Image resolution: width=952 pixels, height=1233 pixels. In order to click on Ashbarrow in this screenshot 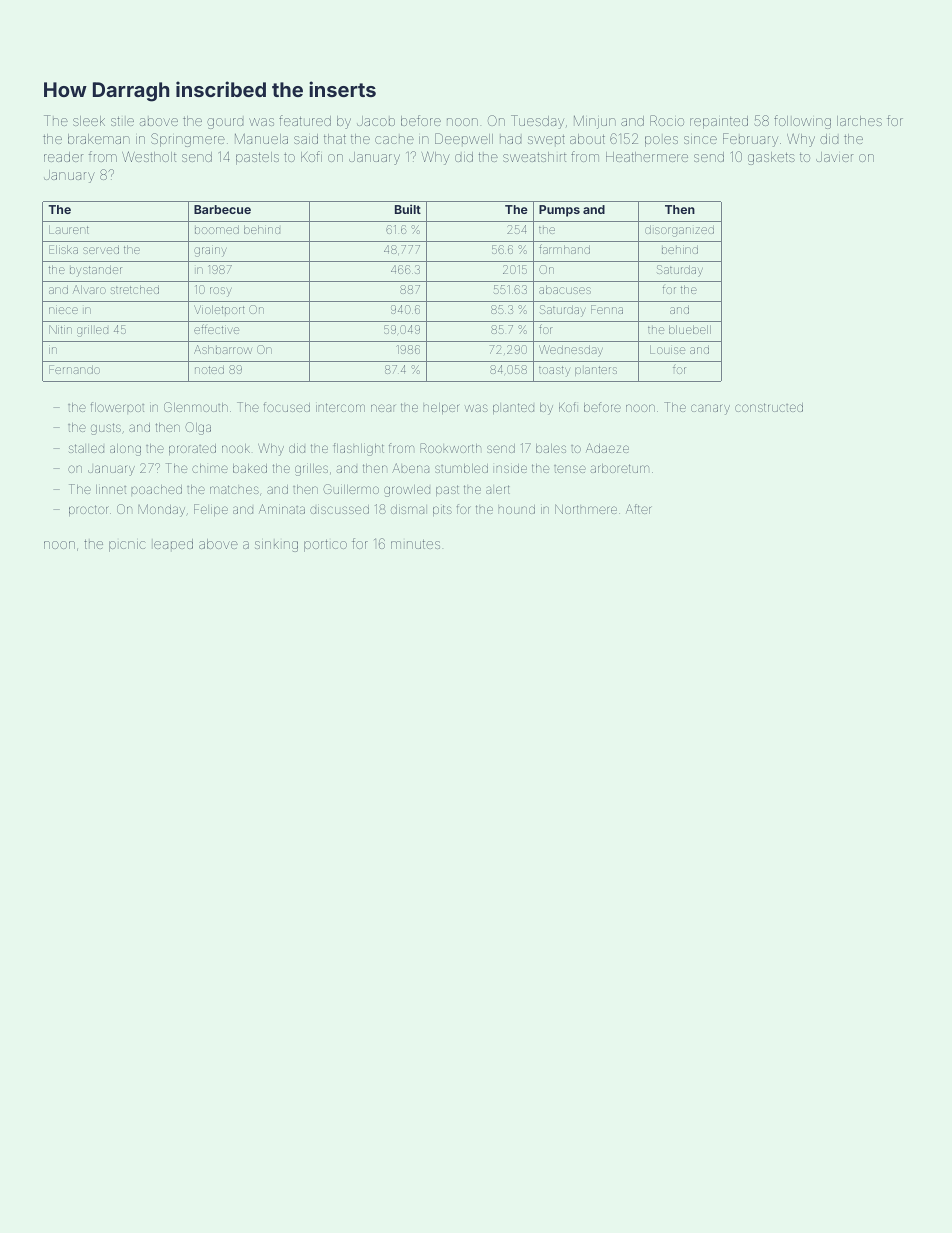, I will do `click(223, 349)`.
